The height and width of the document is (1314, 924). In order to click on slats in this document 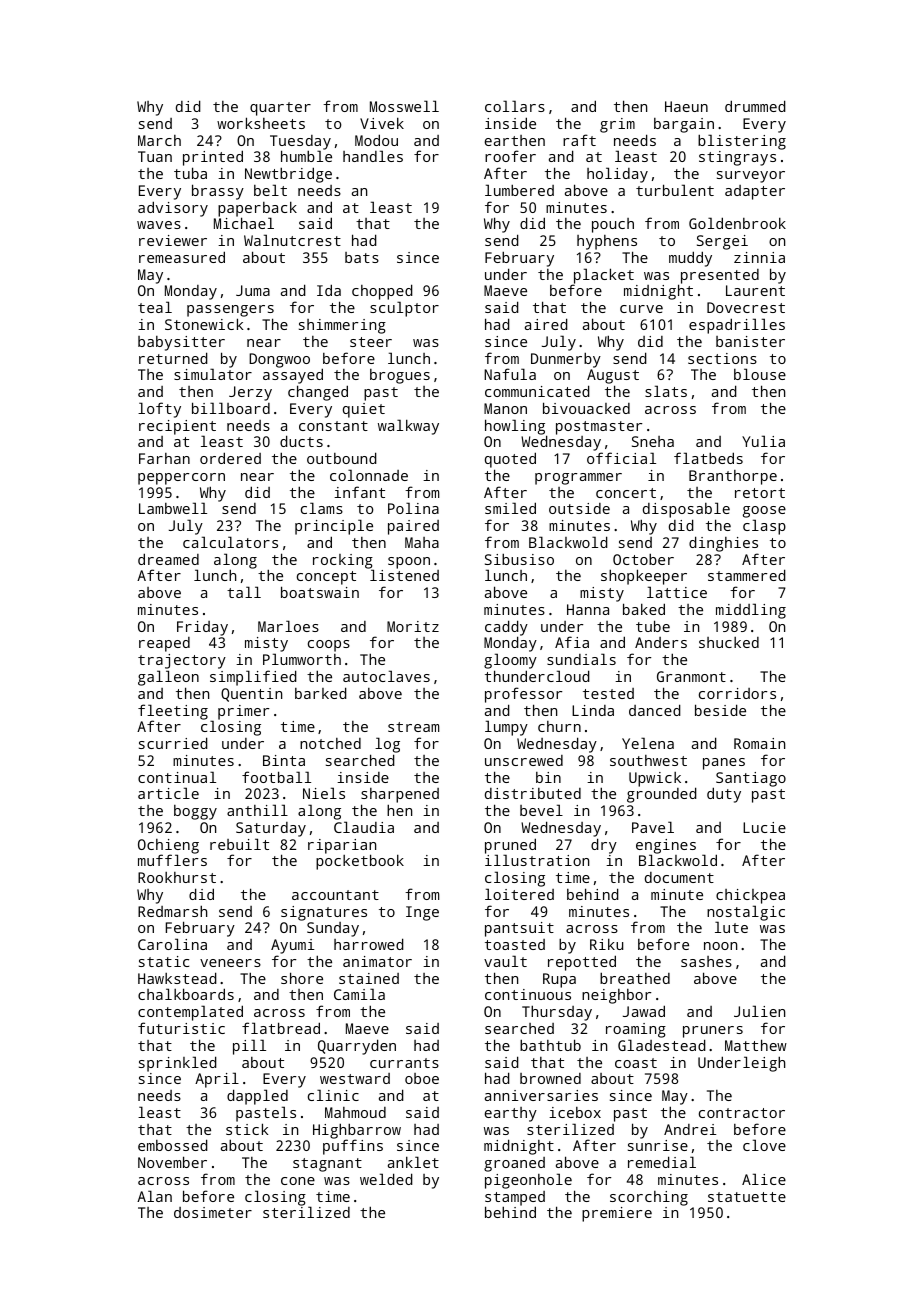, I will do `click(666, 391)`.
